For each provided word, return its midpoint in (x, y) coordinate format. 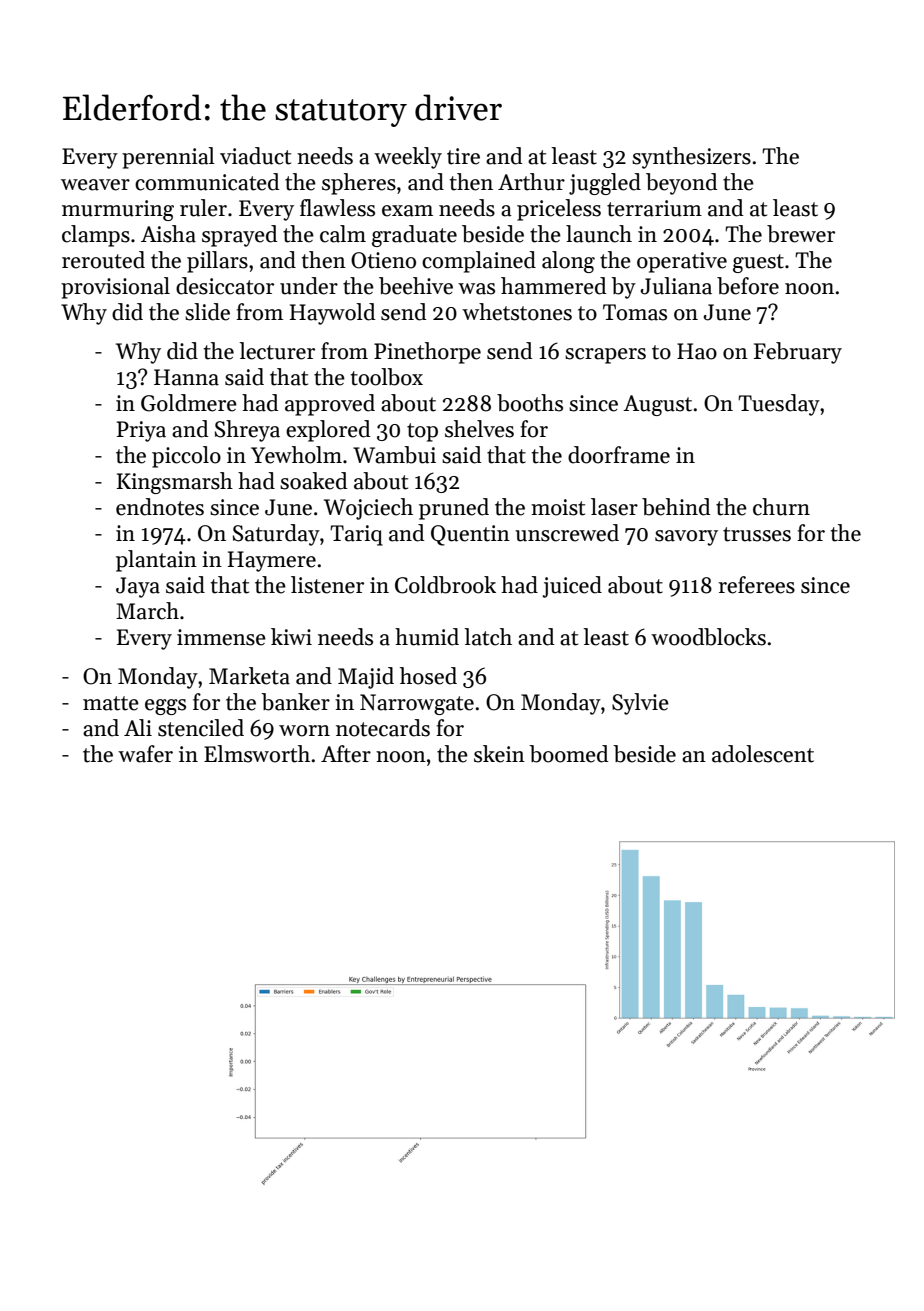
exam (407, 211)
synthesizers (691, 158)
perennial (168, 158)
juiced (572, 587)
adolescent (763, 754)
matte (111, 703)
